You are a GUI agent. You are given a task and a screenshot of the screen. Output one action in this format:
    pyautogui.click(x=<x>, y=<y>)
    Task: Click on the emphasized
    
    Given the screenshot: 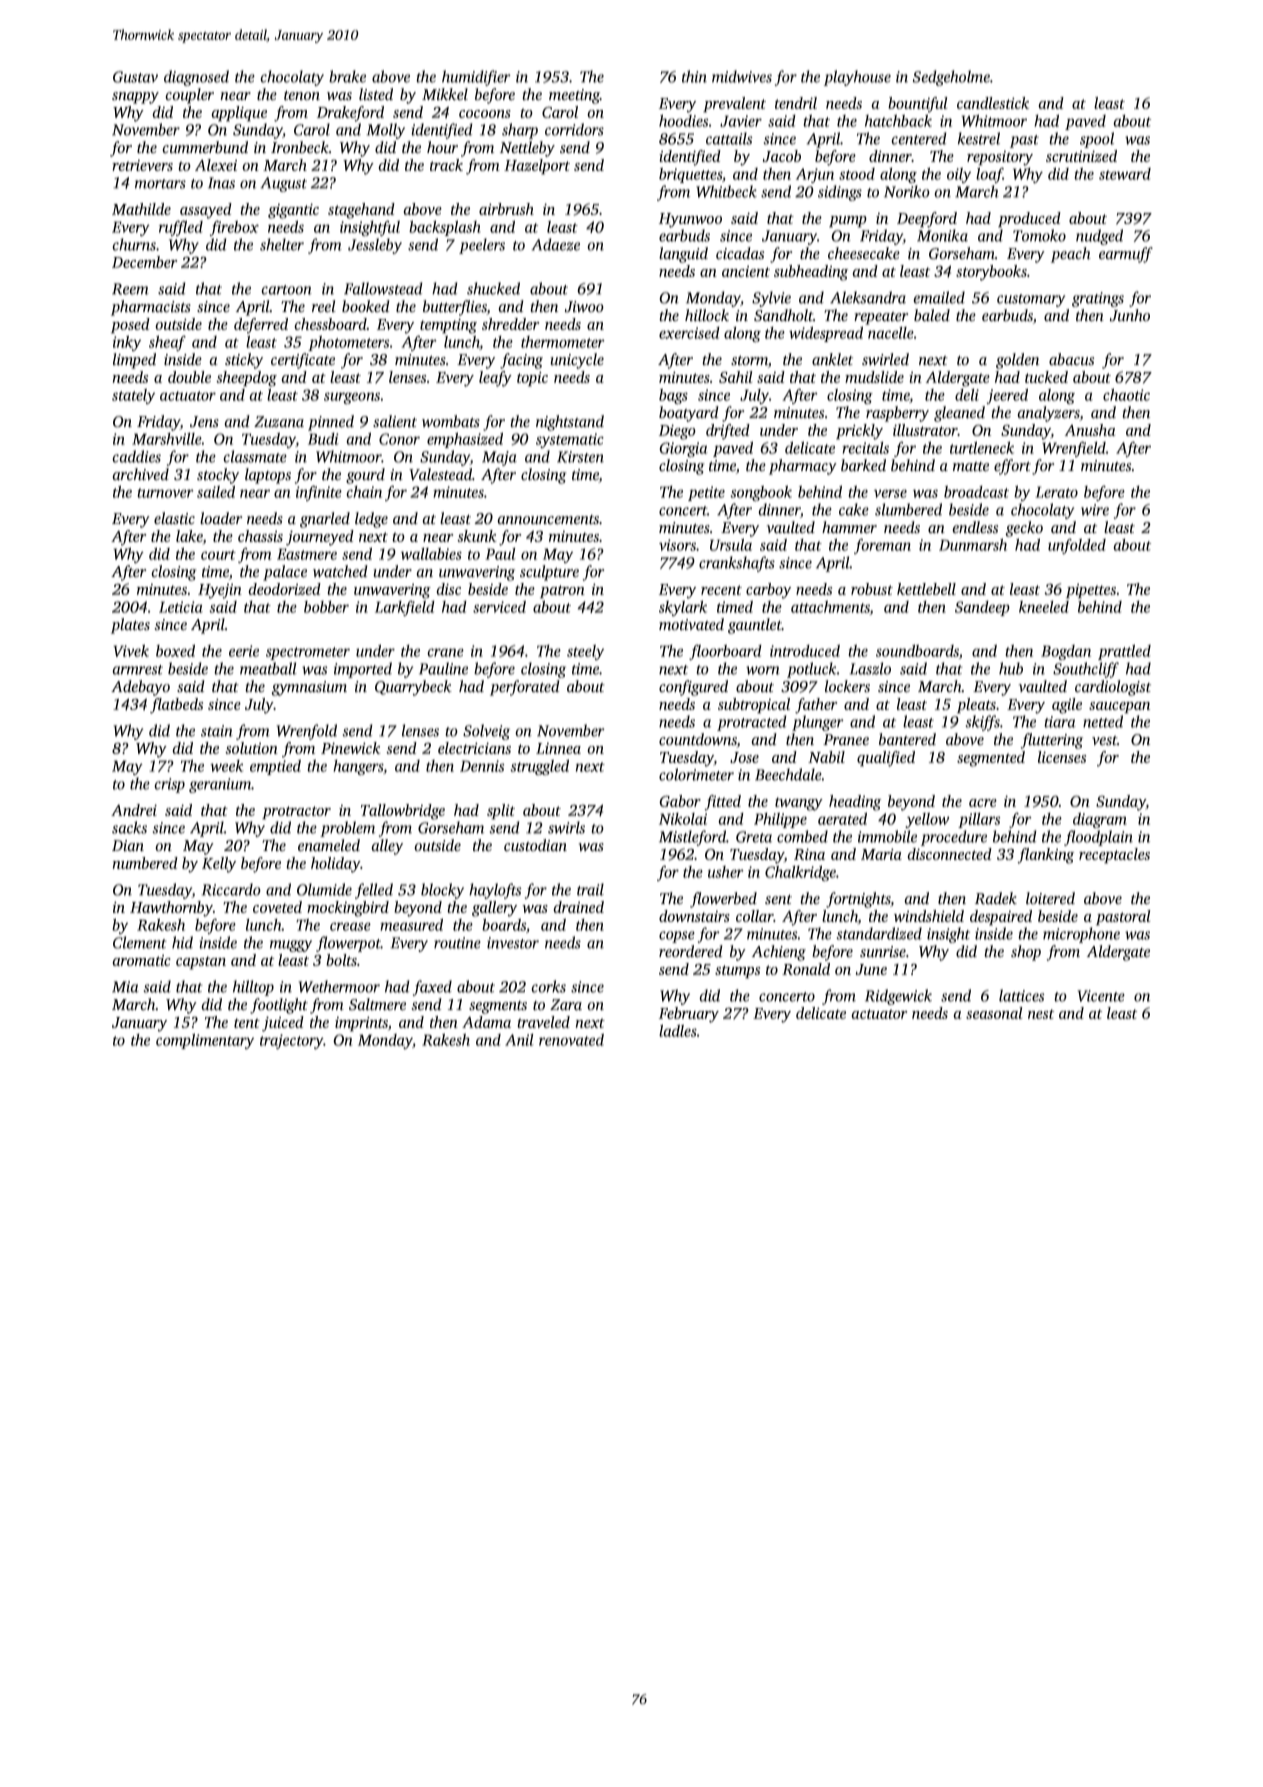 What is the action you would take?
    pyautogui.click(x=465, y=440)
